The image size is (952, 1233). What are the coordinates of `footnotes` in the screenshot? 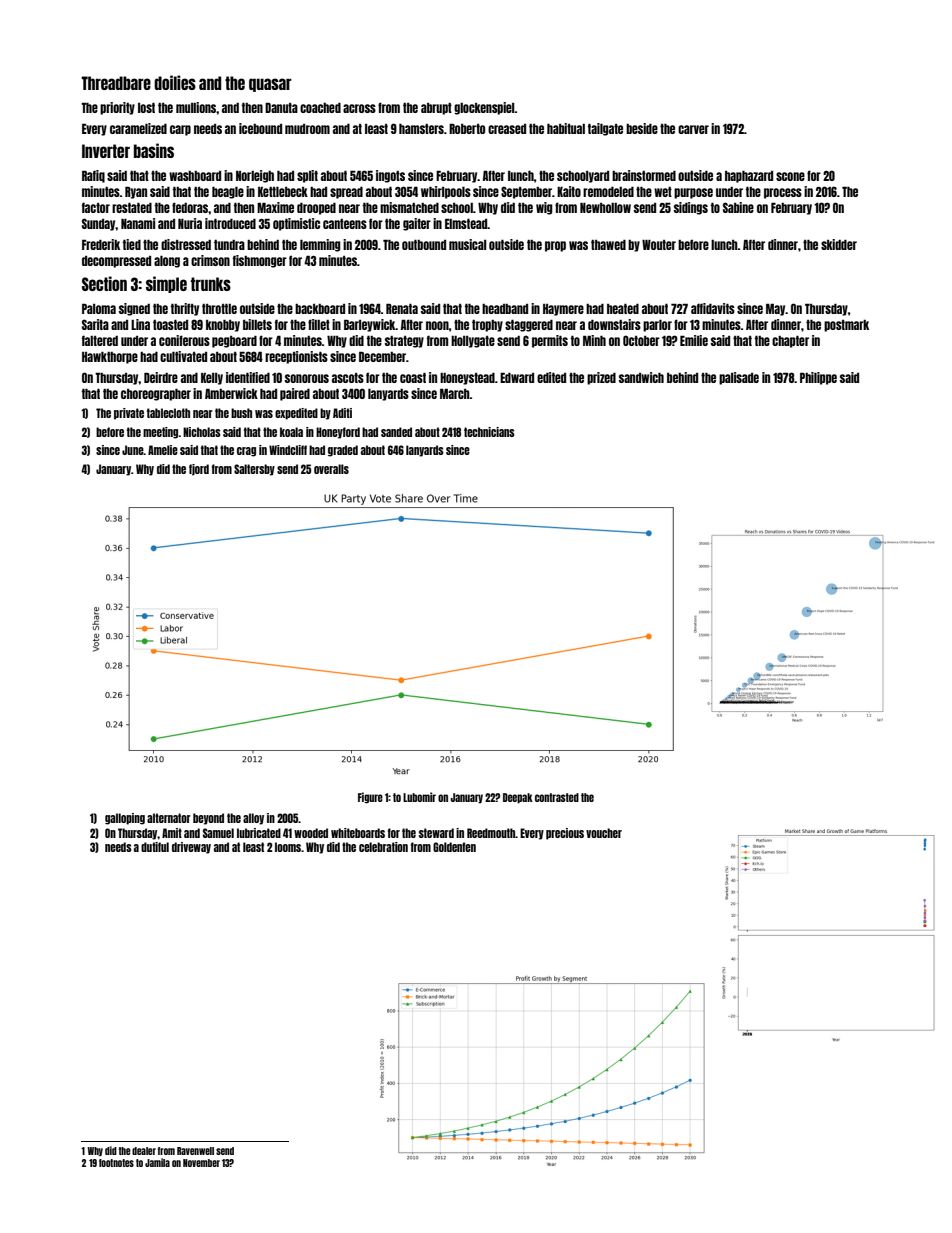 It's located at (116, 1163).
